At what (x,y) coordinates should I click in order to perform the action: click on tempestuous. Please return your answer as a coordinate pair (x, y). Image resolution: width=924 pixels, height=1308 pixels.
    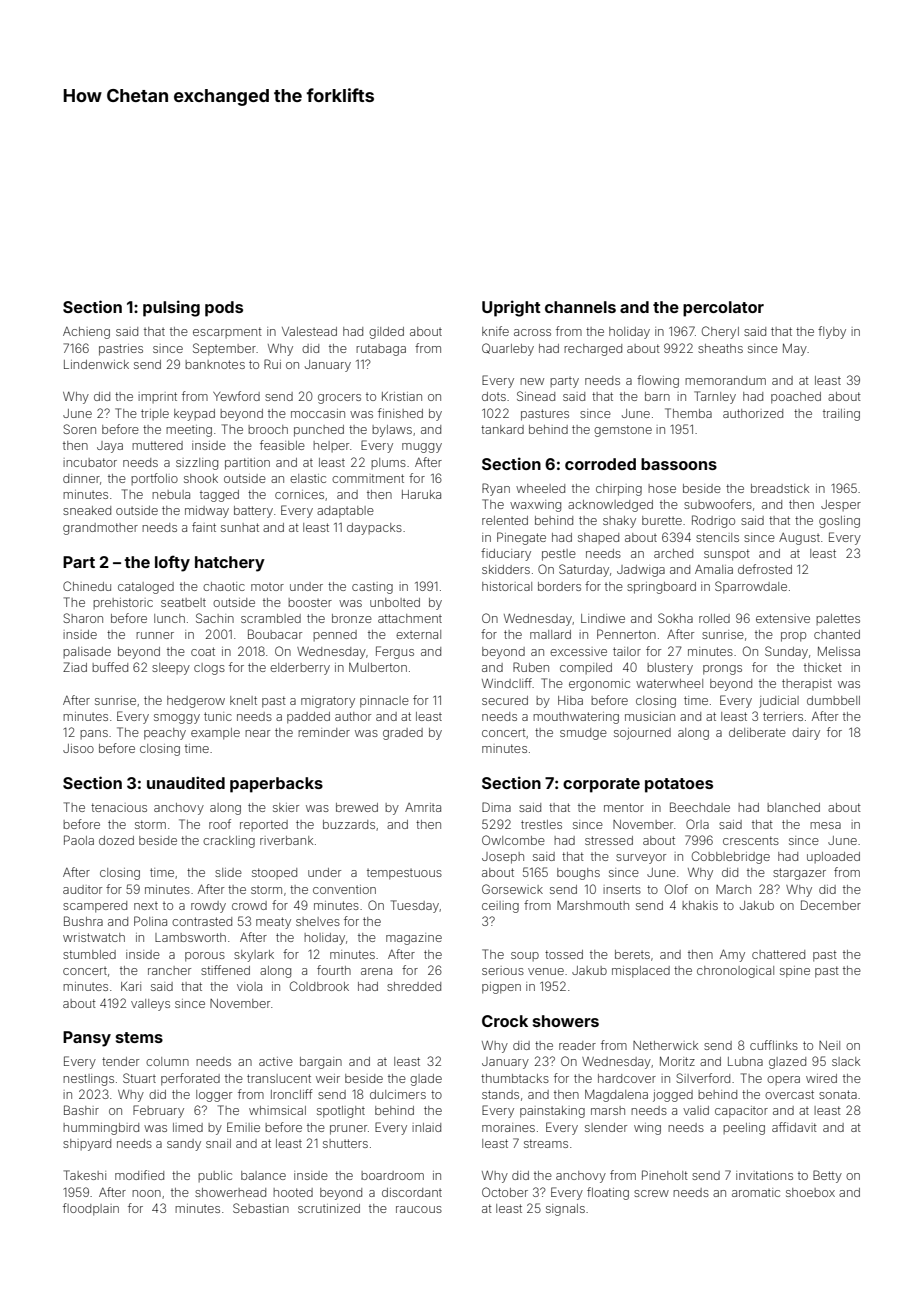
    Looking at the image, I should click on (404, 874).
